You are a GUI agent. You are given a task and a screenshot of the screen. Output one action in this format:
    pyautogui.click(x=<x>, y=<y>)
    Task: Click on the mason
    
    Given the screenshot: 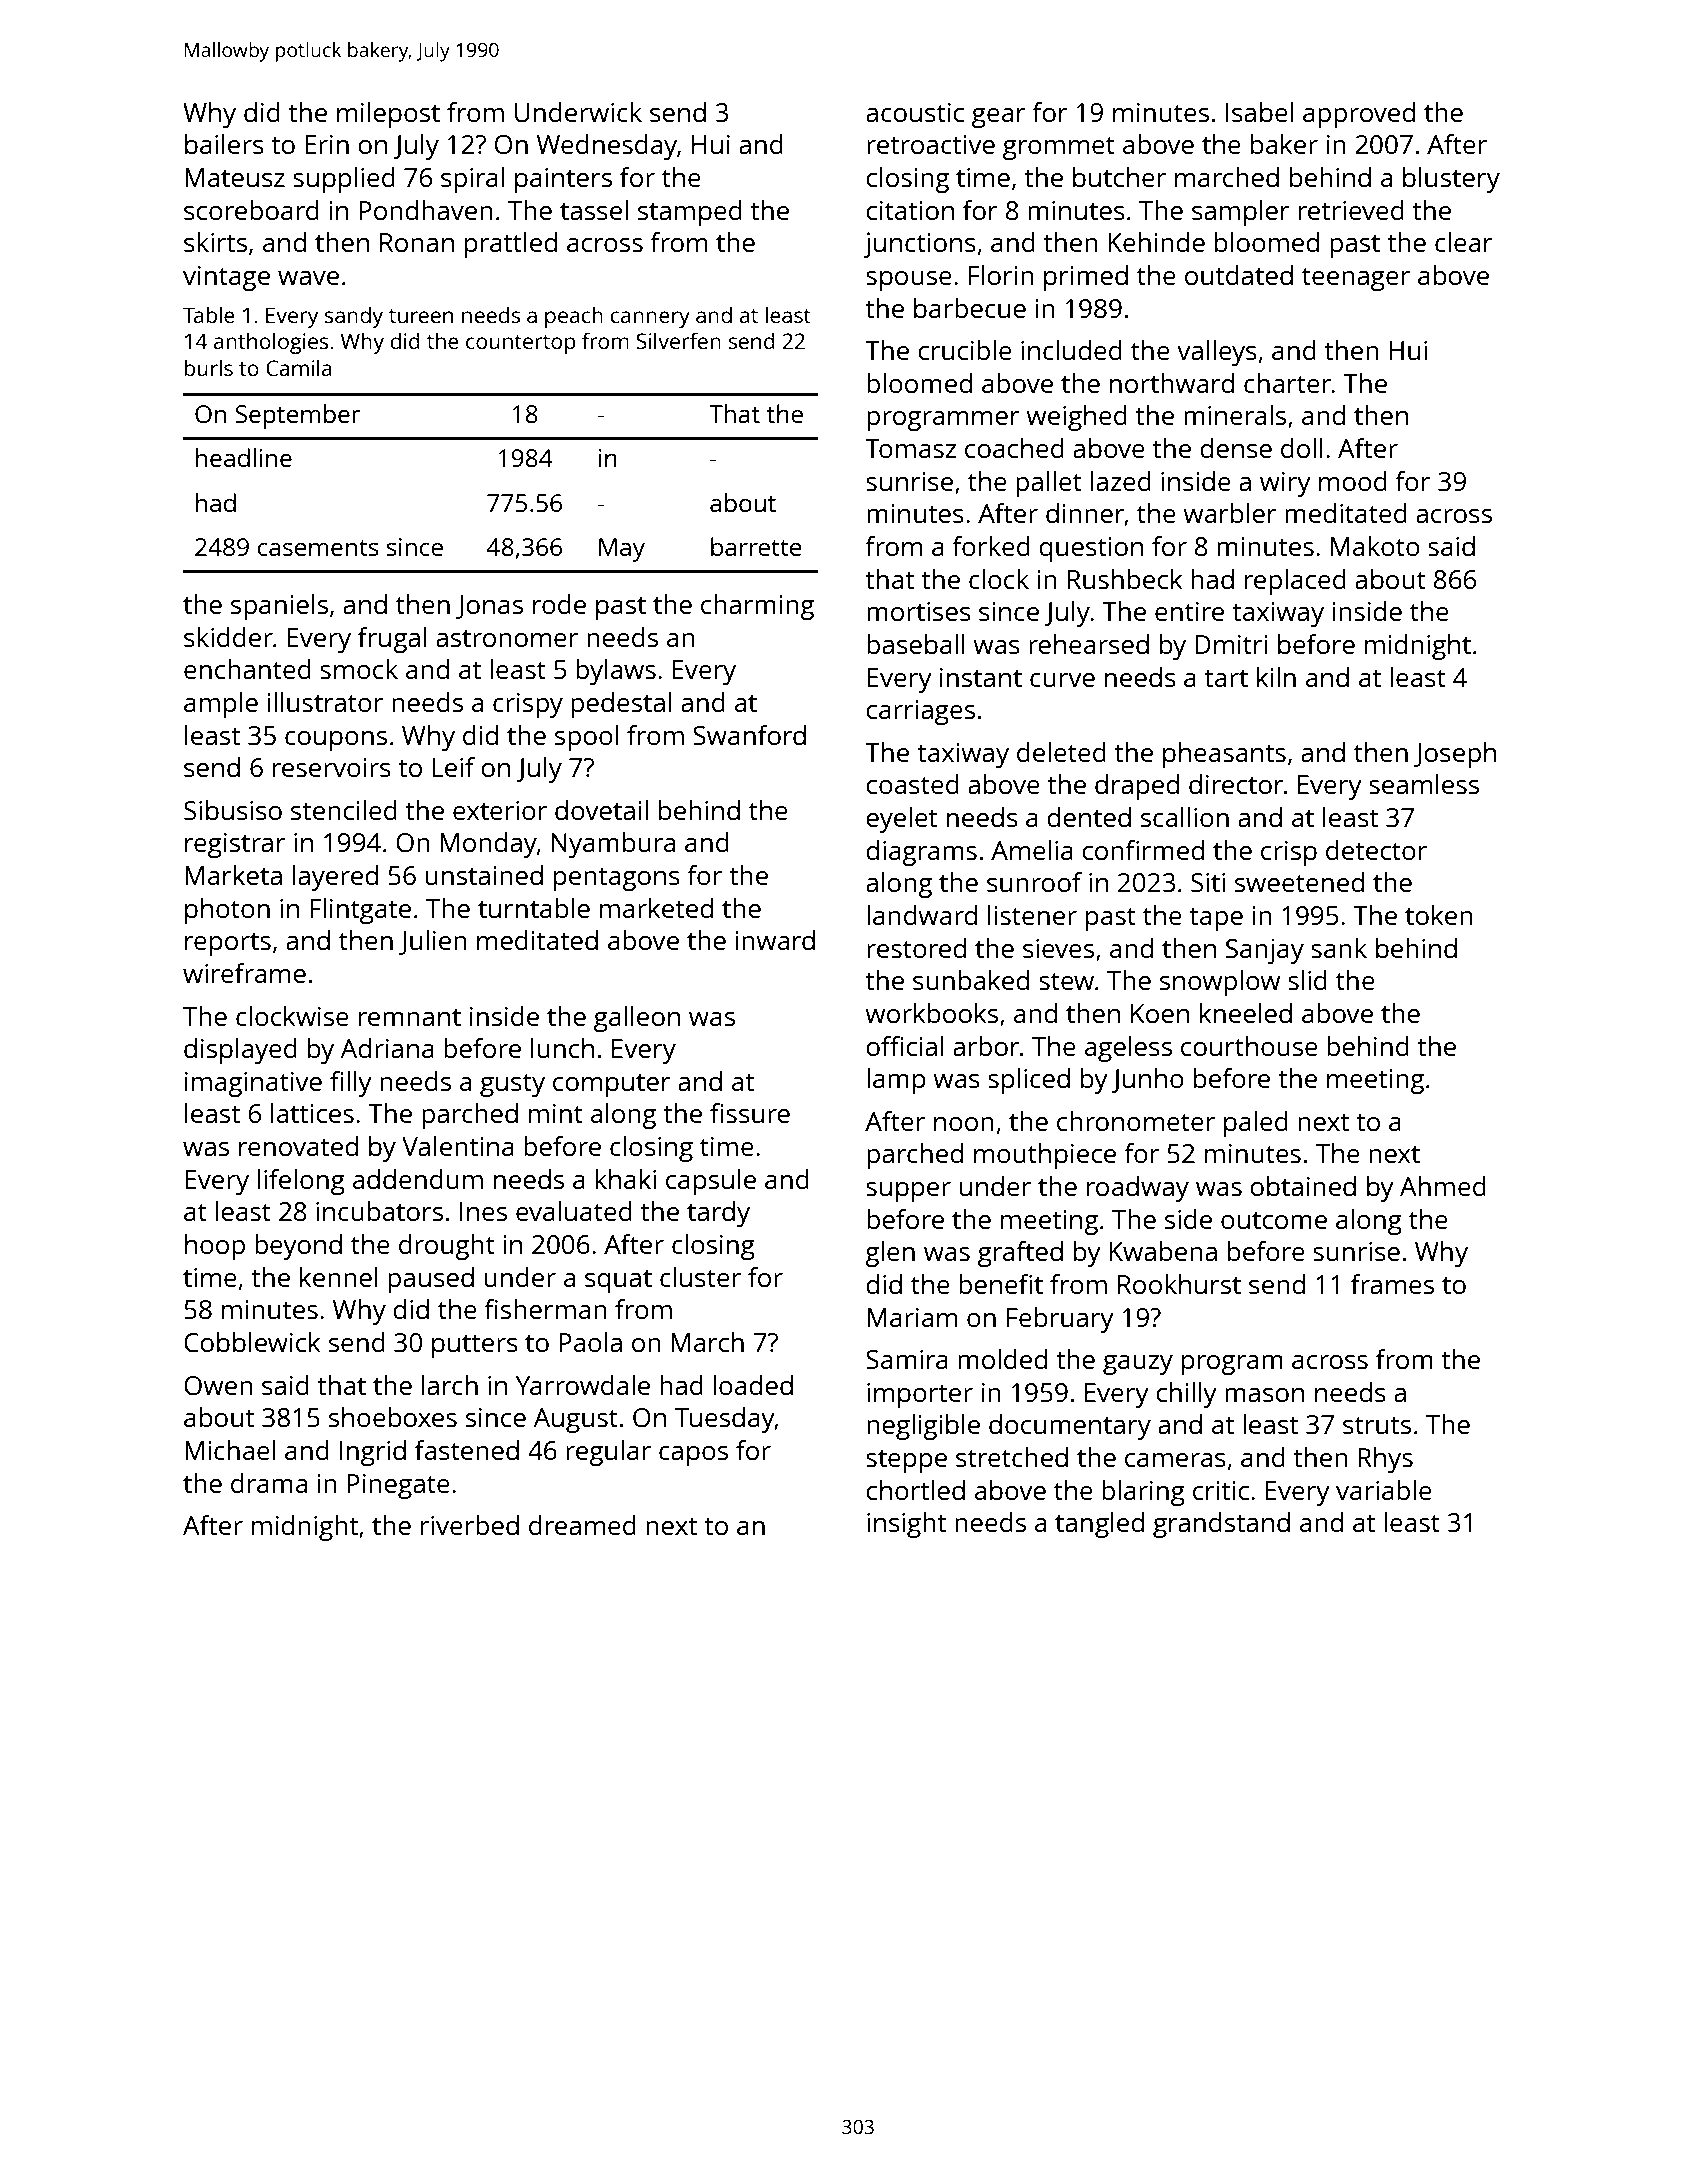 What is the action you would take?
    pyautogui.click(x=1264, y=1395)
